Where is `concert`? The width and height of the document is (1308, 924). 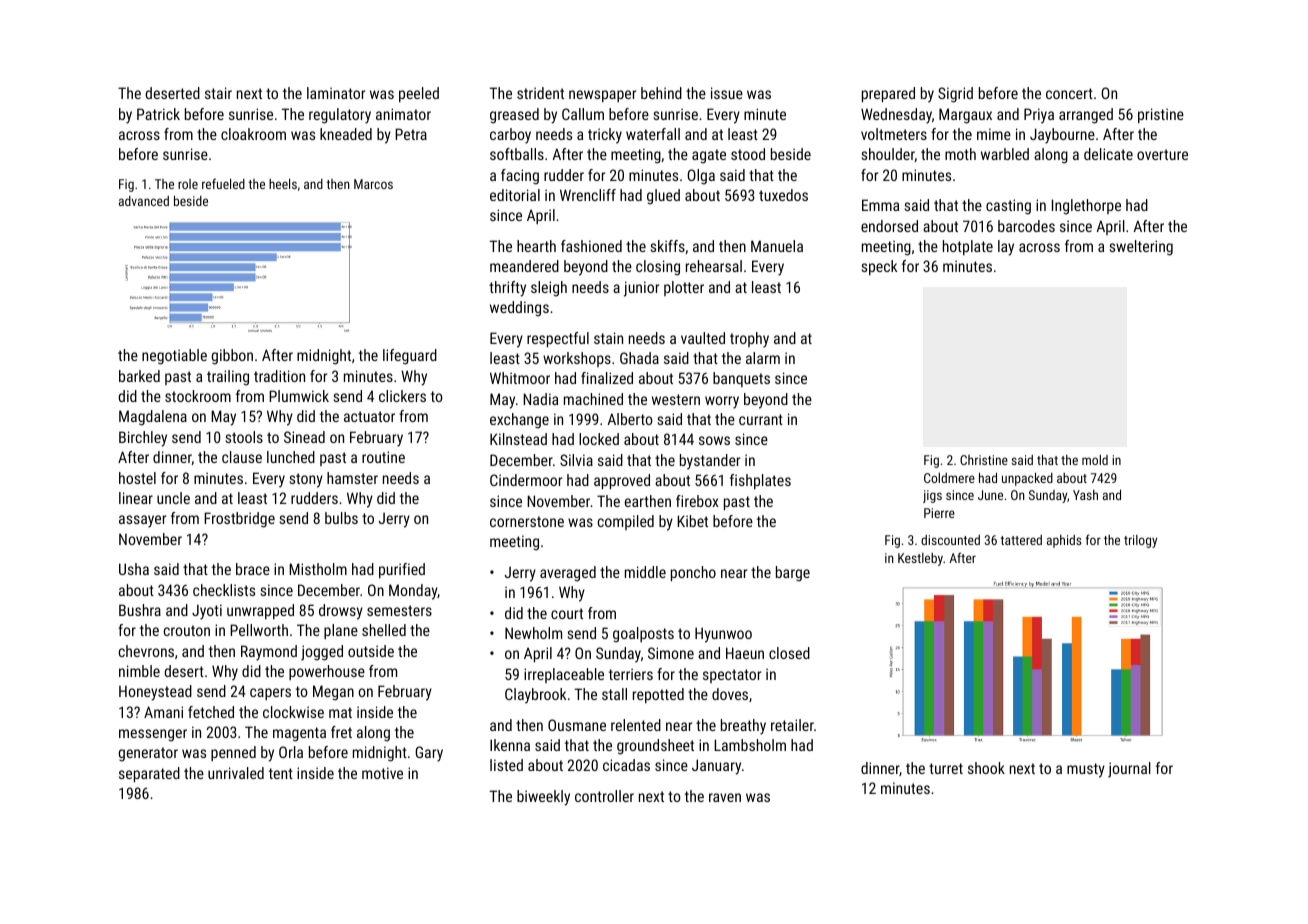
concert is located at coordinates (1069, 93).
